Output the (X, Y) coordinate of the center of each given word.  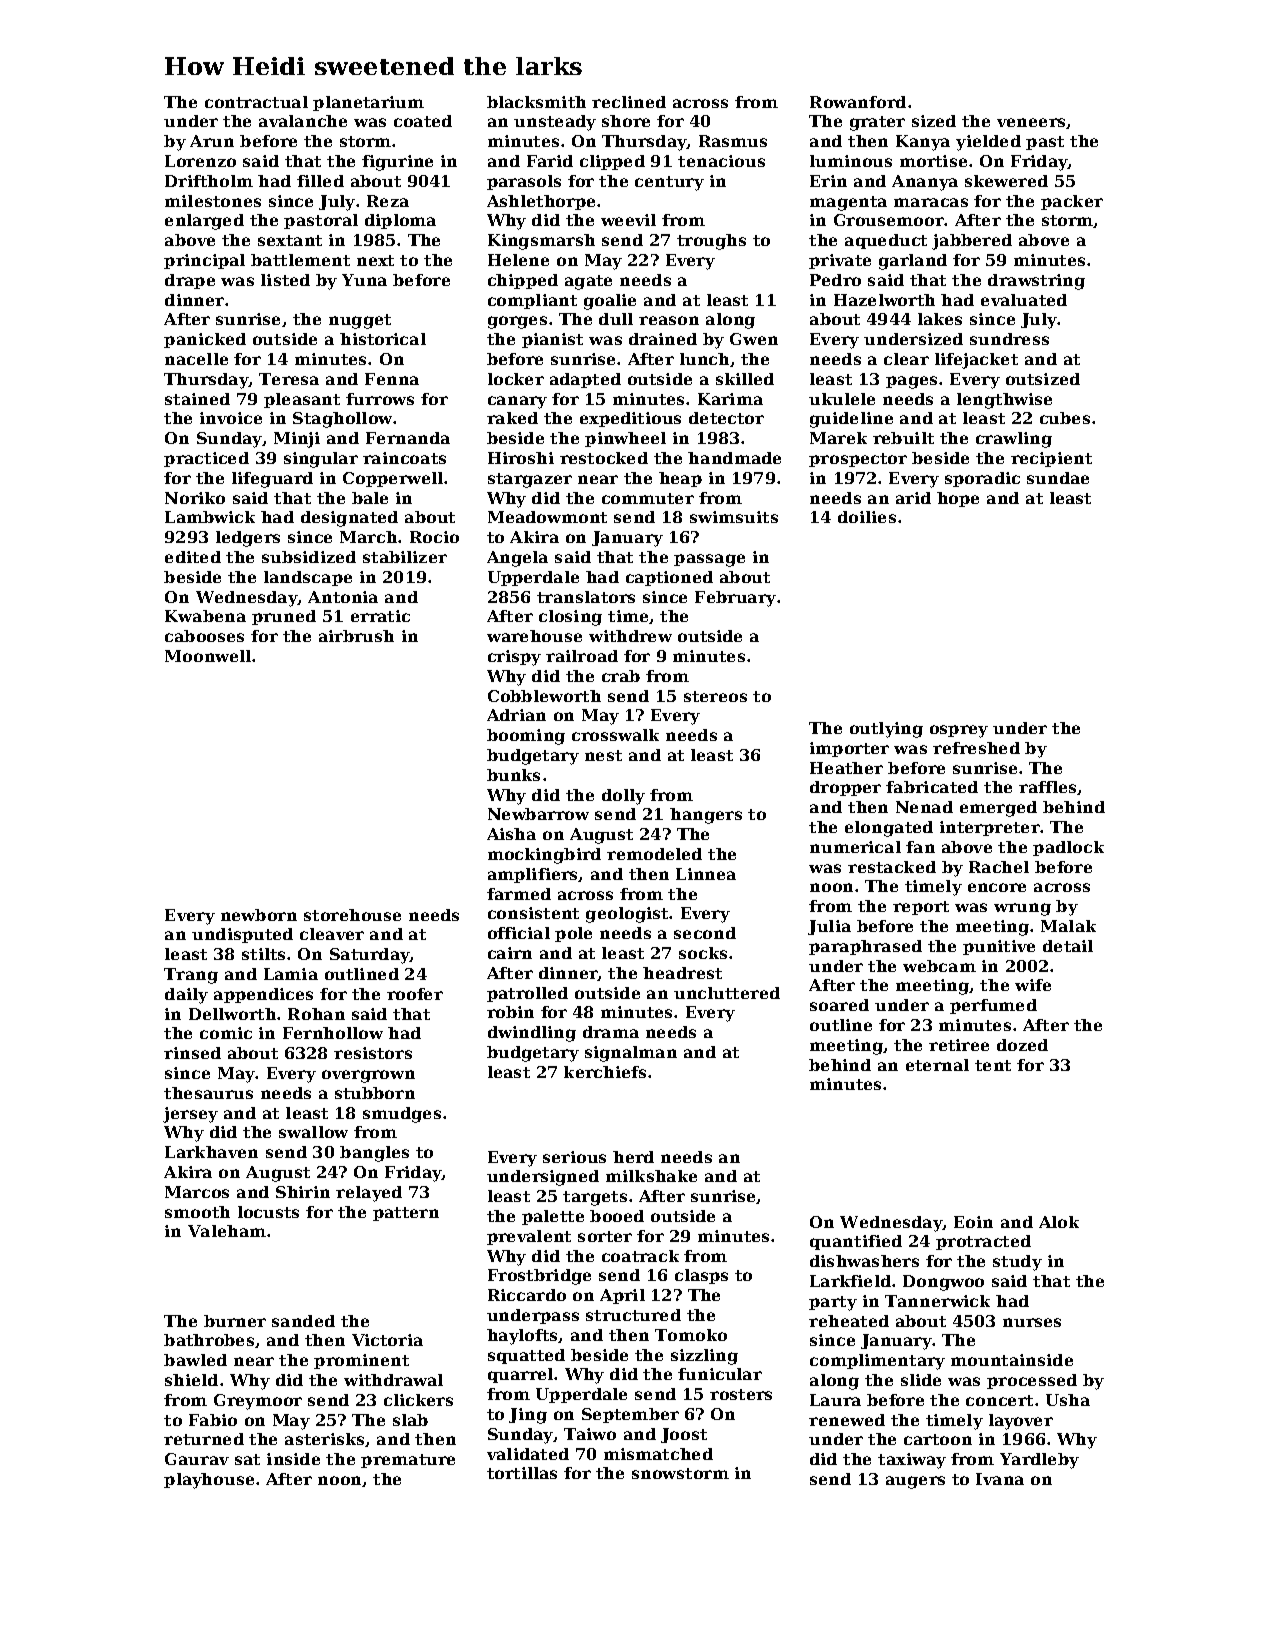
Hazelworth (884, 300)
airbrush (356, 636)
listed (285, 280)
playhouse (209, 1481)
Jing (528, 1416)
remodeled (654, 854)
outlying (886, 730)
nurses (1032, 1322)
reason (669, 320)
